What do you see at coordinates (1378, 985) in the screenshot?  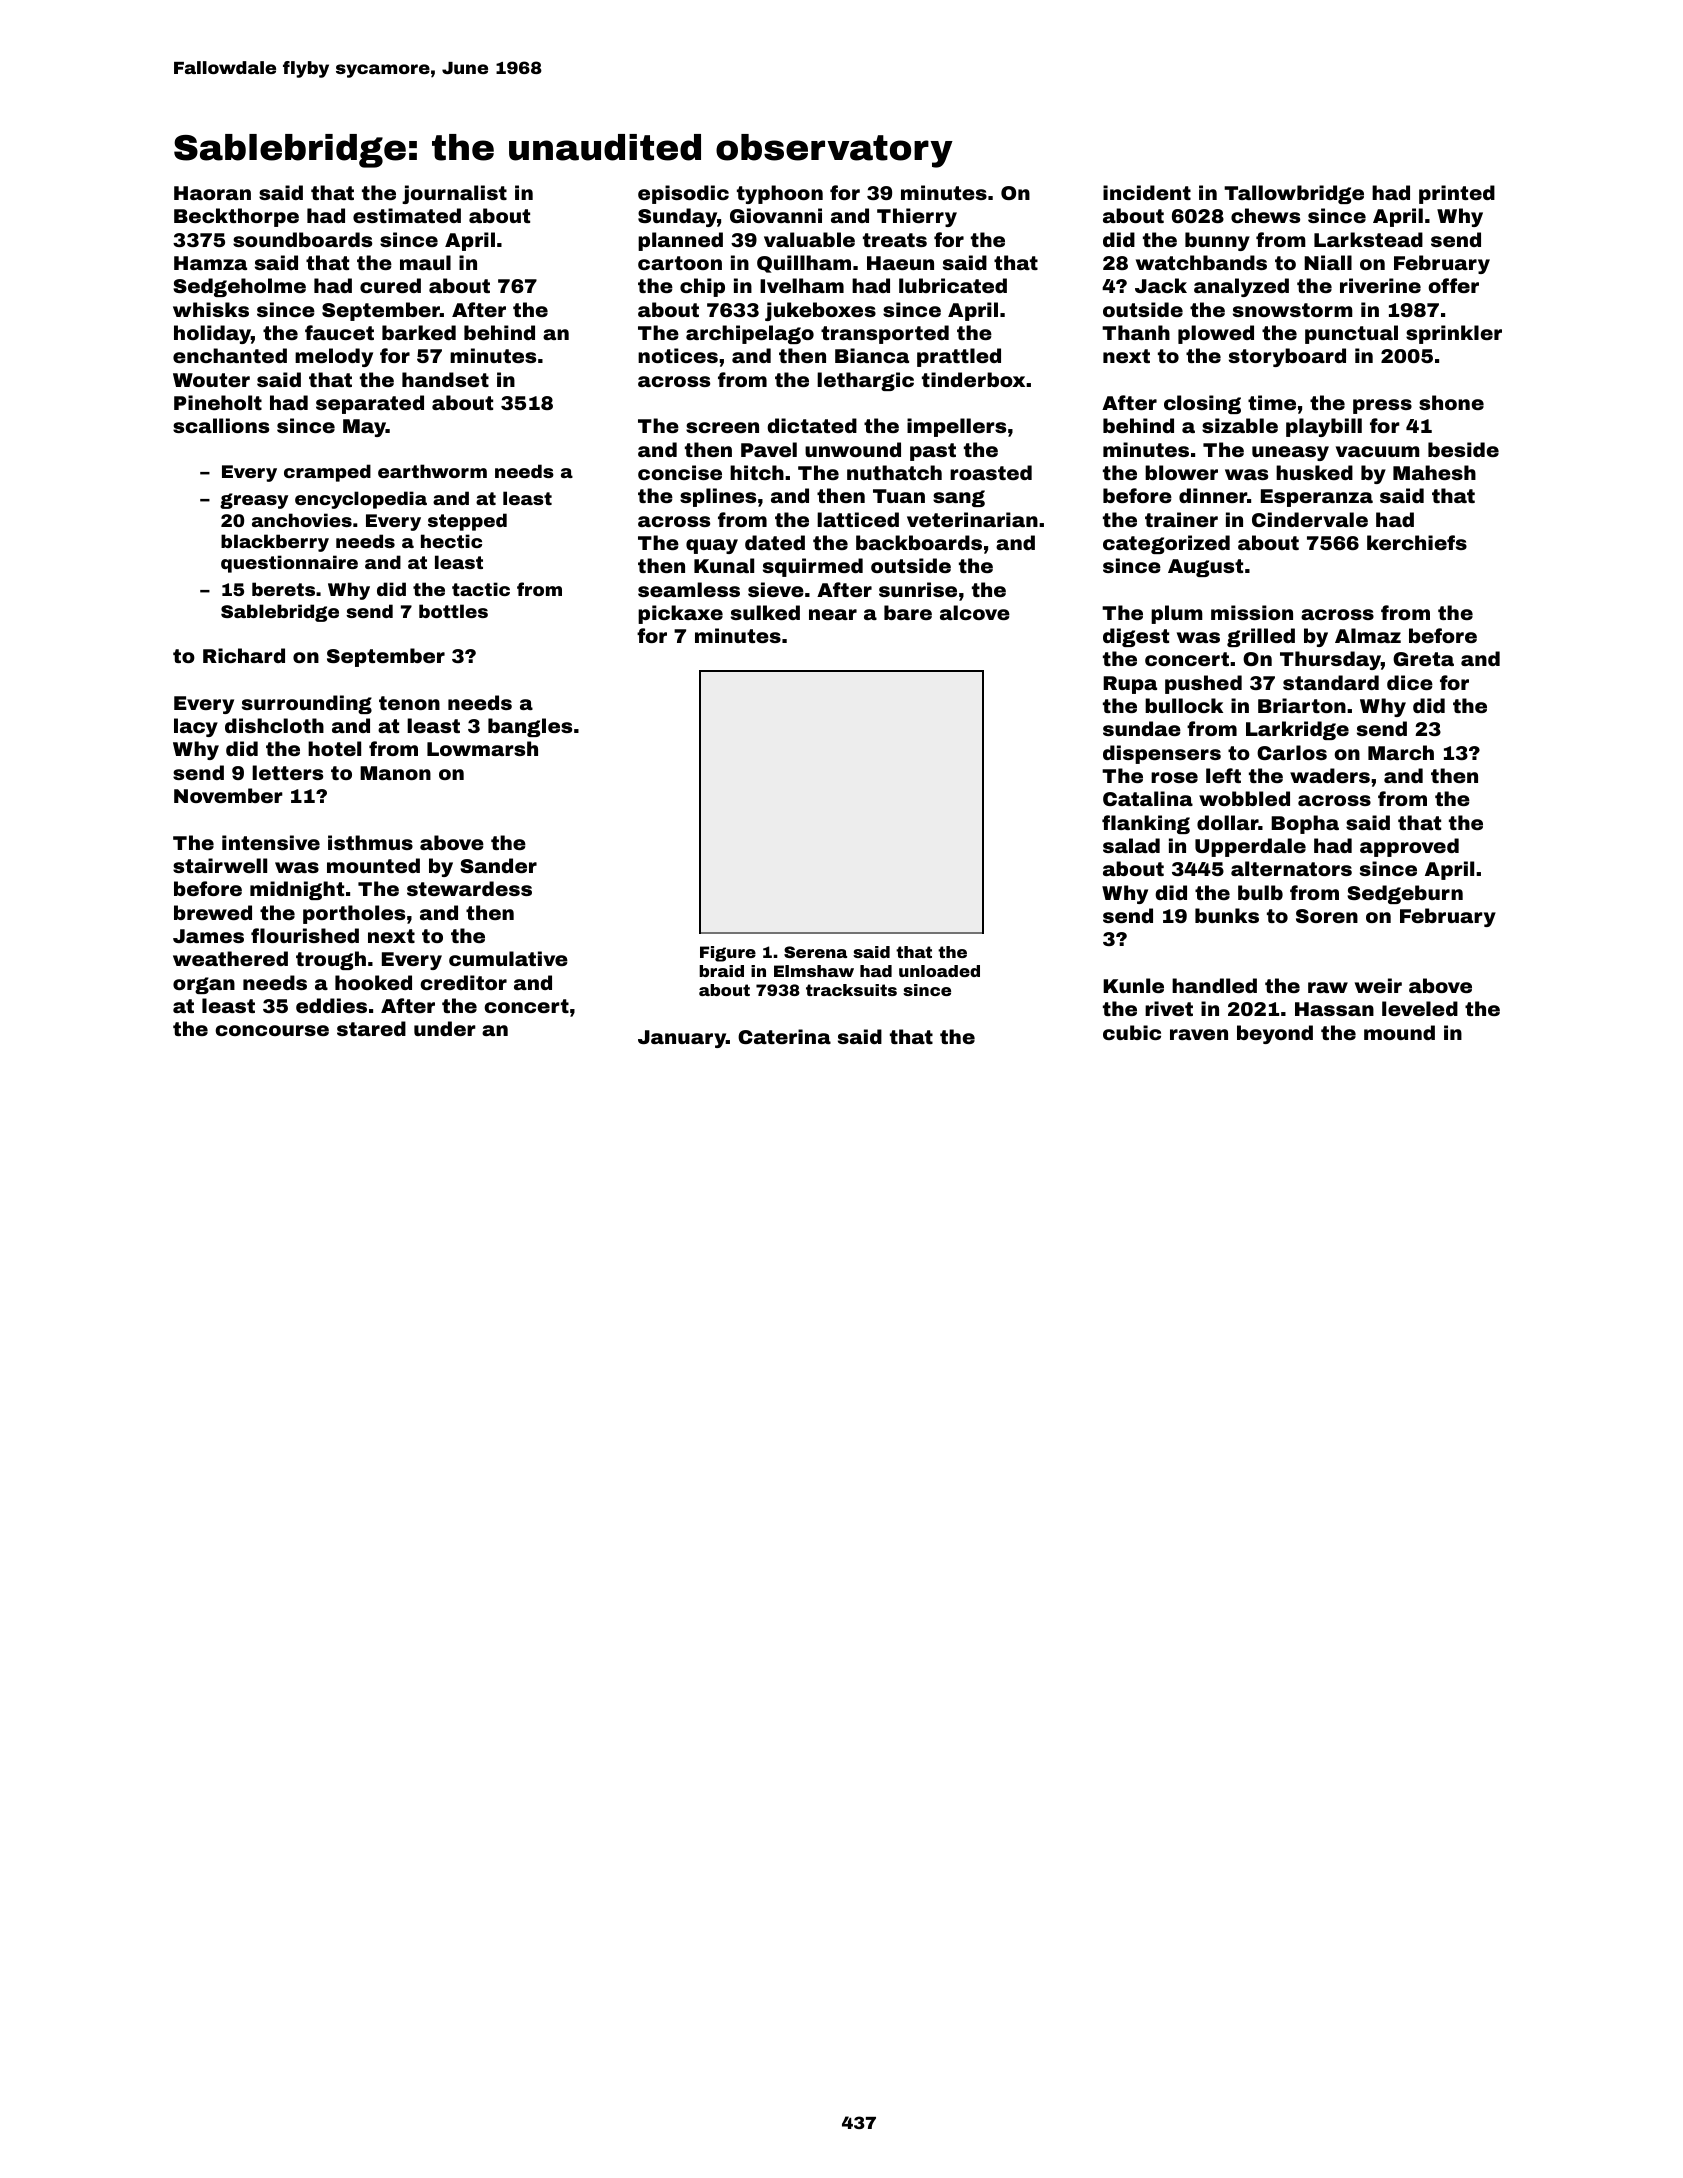 I see `weir` at bounding box center [1378, 985].
